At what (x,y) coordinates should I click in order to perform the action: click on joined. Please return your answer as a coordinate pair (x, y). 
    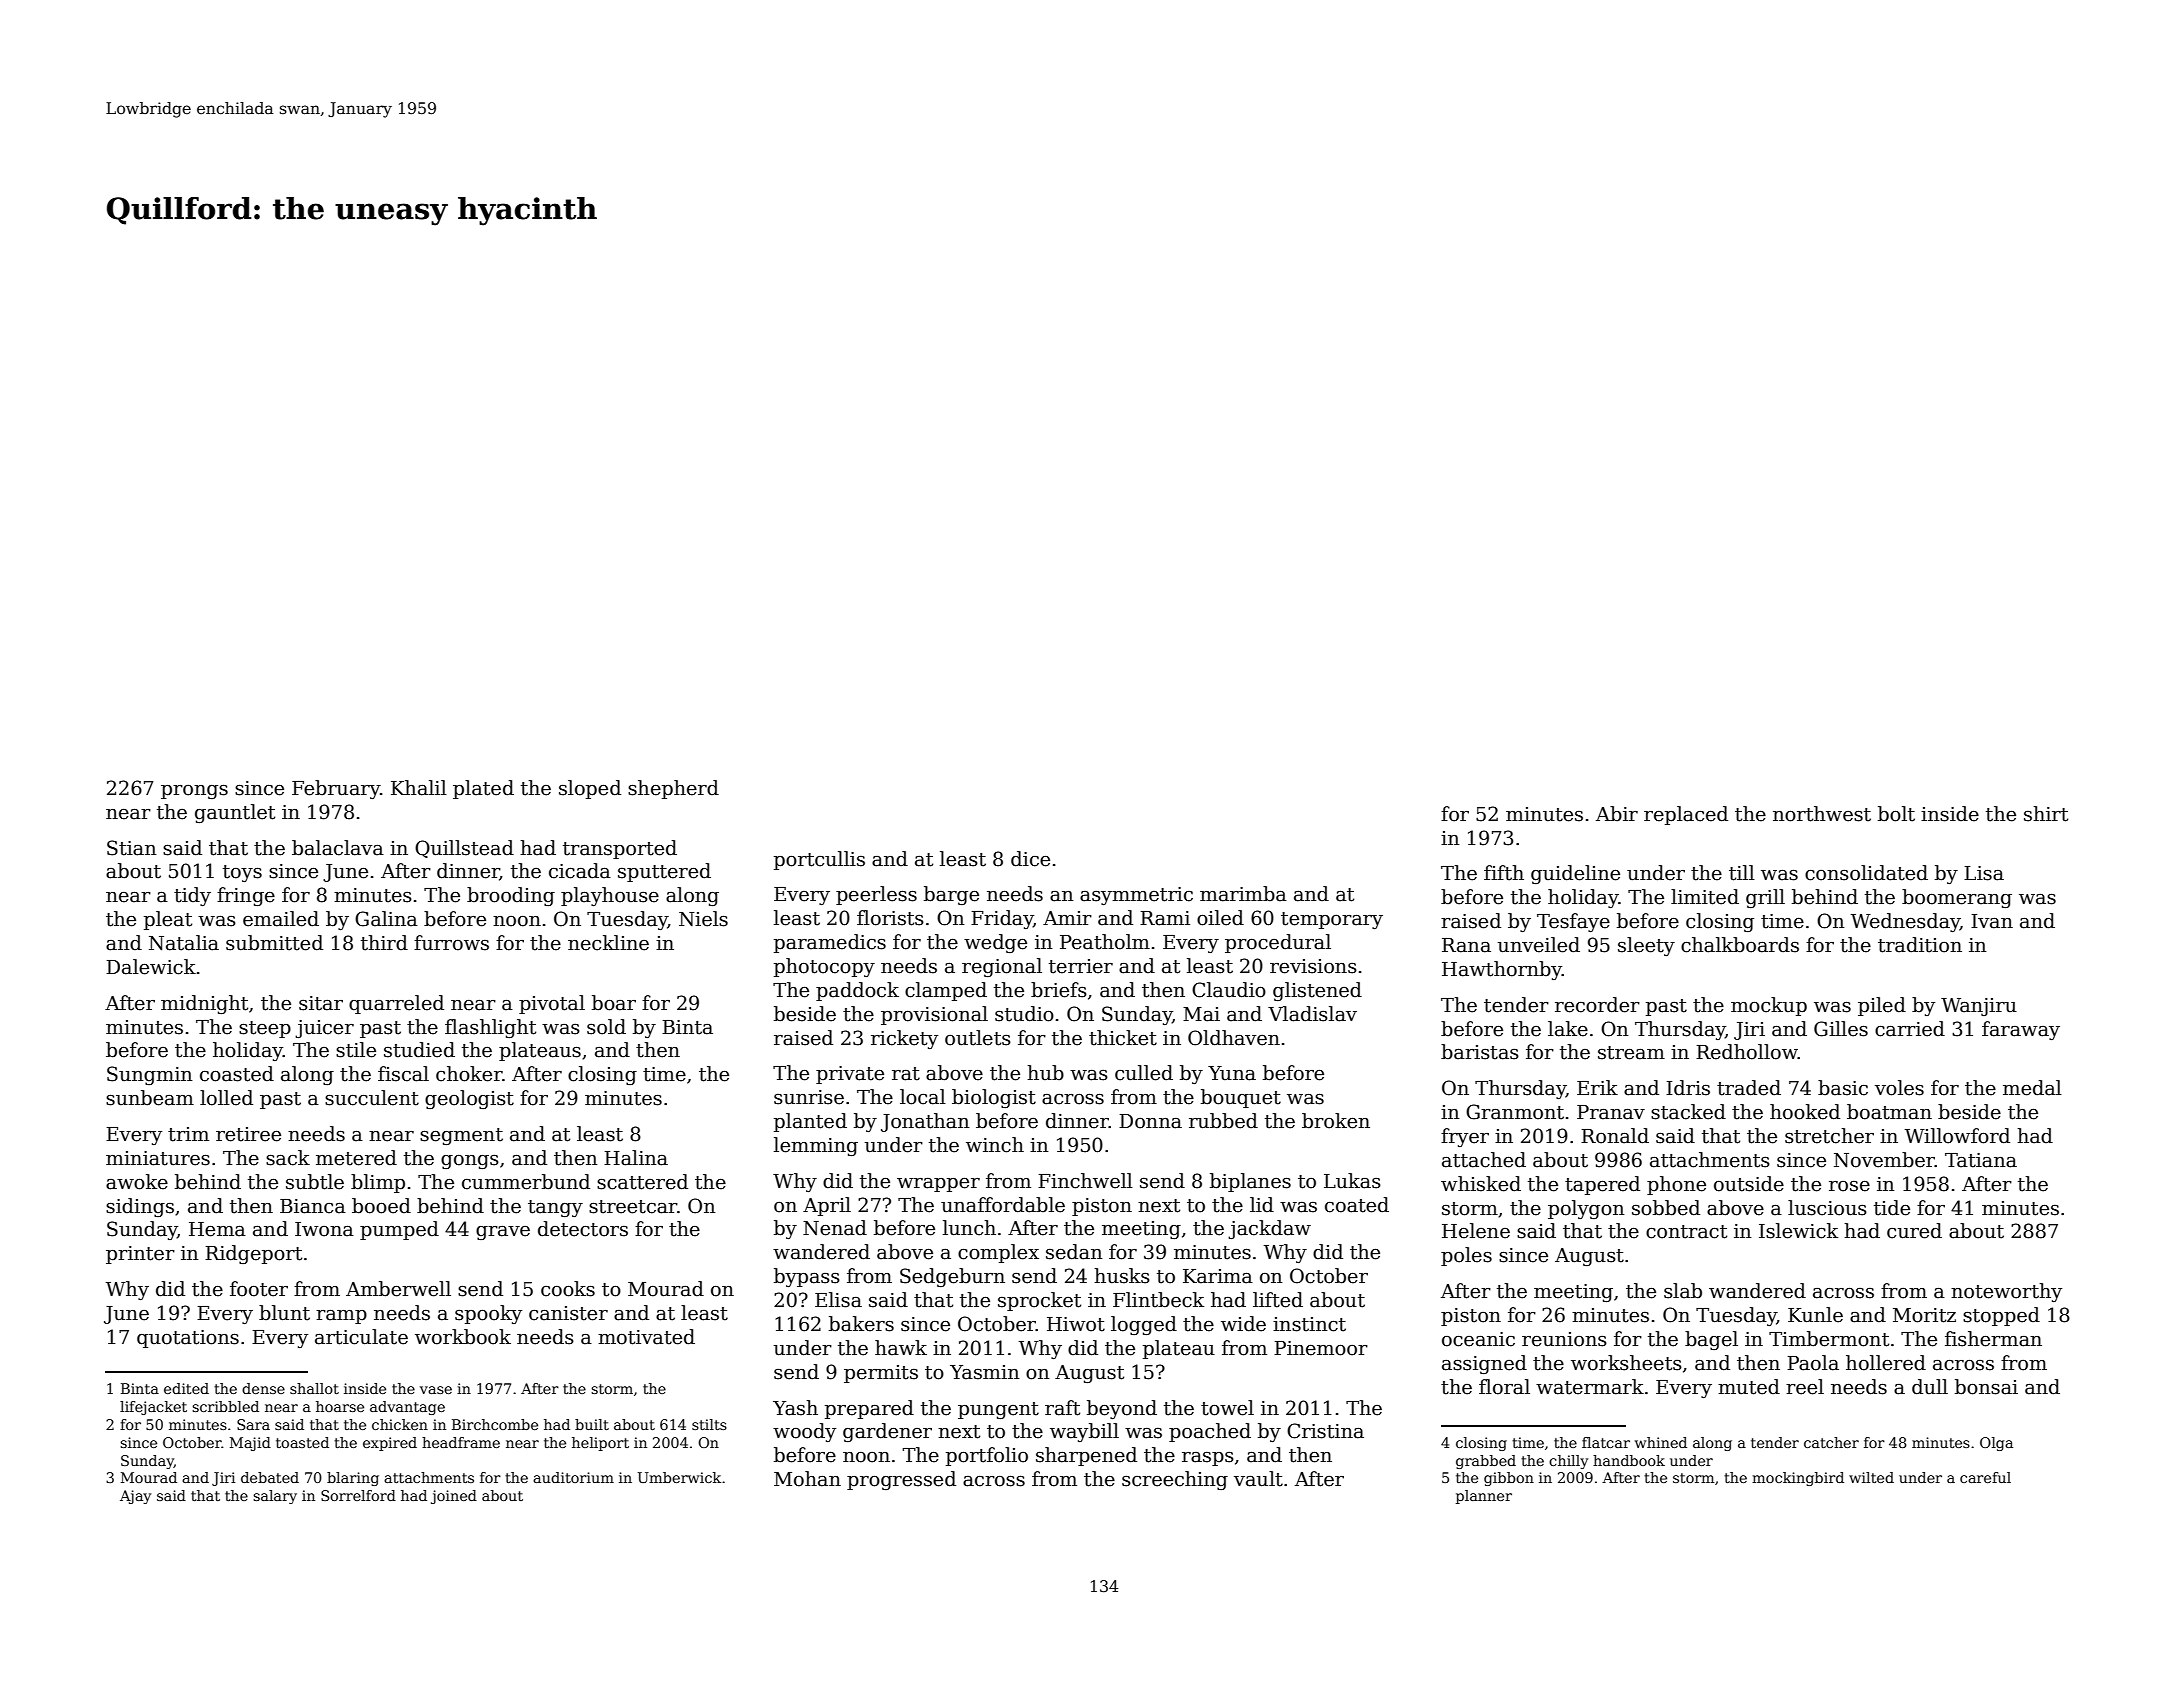
    Looking at the image, I should click on (454, 1497).
